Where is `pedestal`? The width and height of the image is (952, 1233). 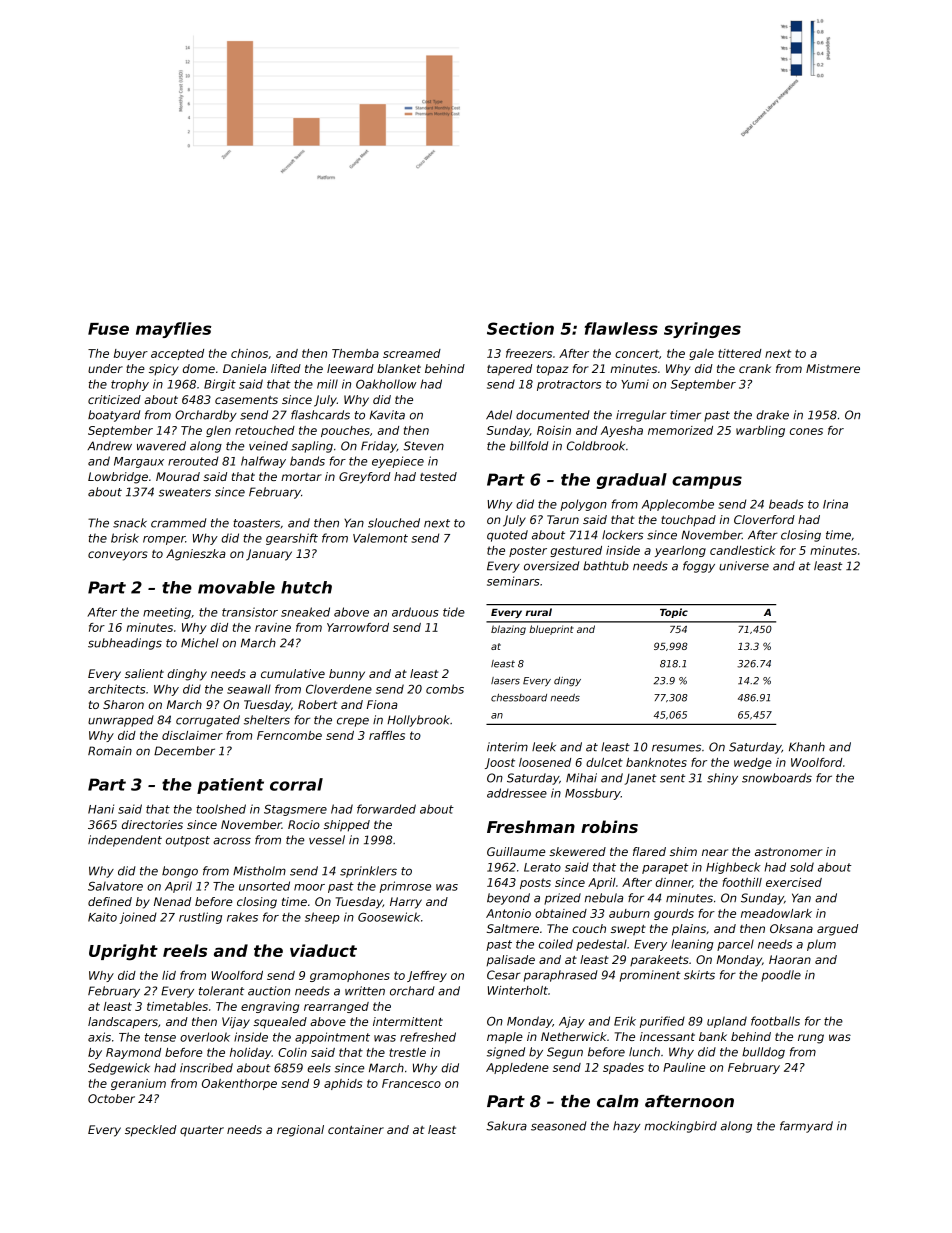 pedestal is located at coordinates (601, 945).
